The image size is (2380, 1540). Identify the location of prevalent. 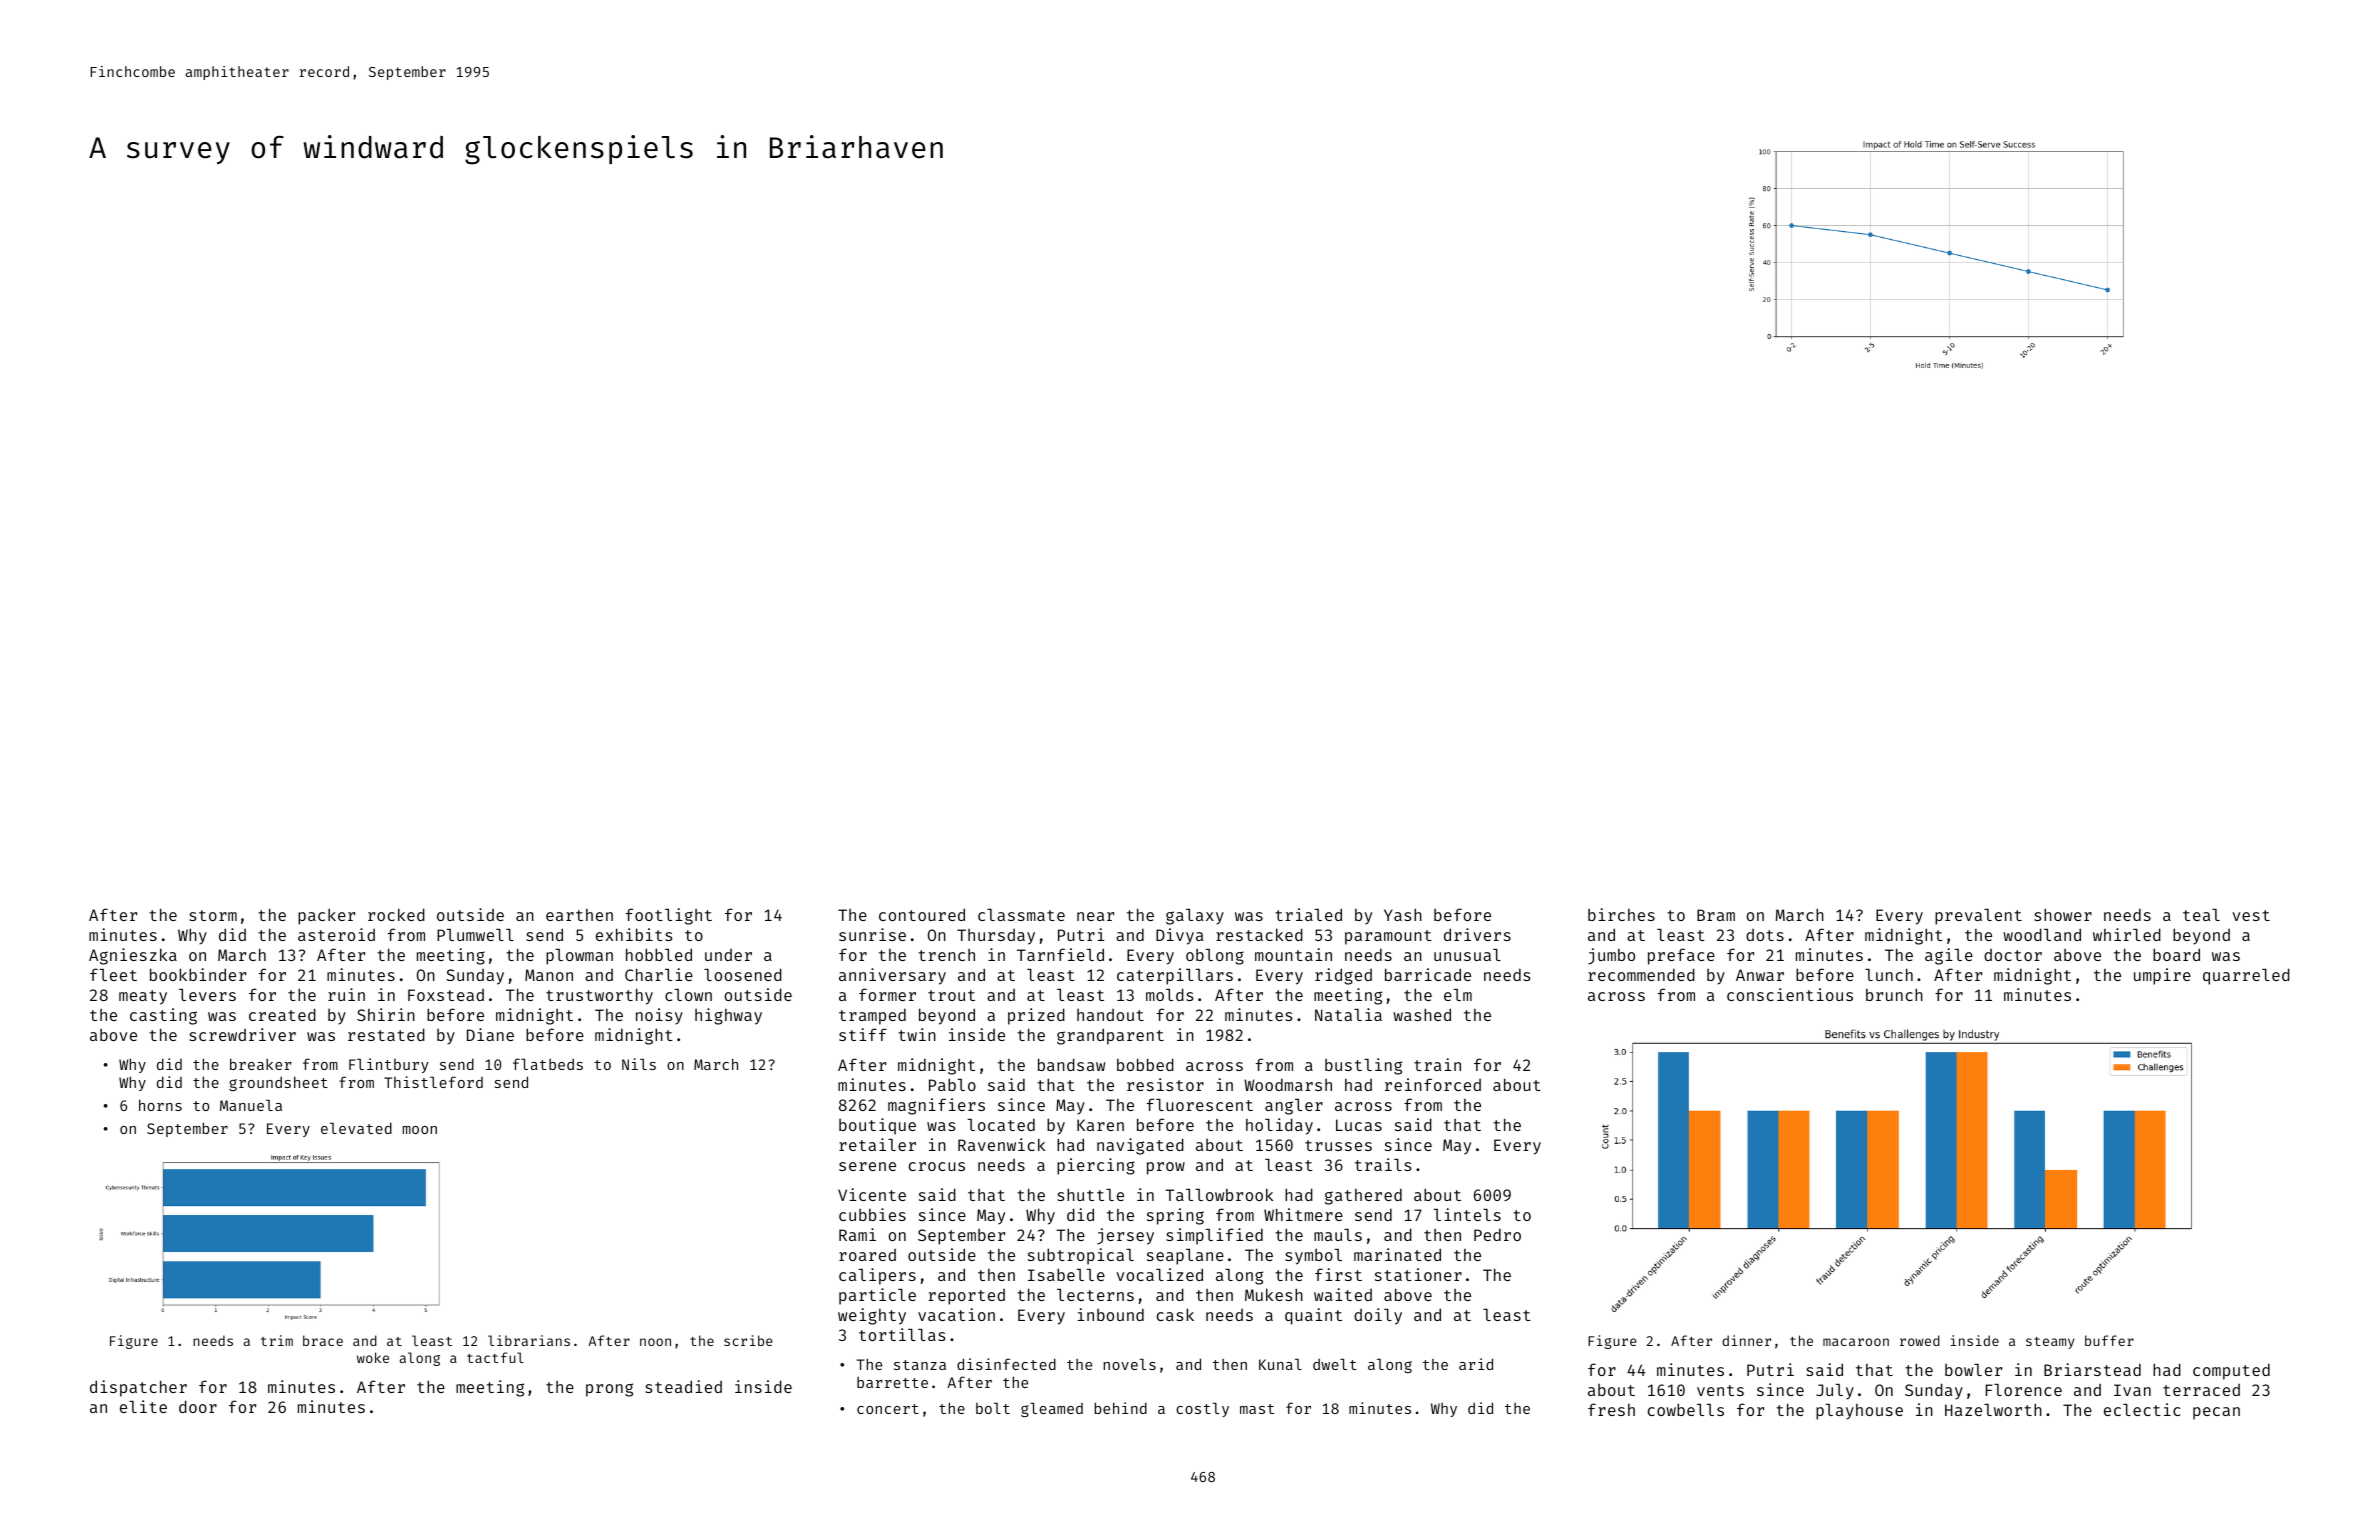
(1978, 917).
